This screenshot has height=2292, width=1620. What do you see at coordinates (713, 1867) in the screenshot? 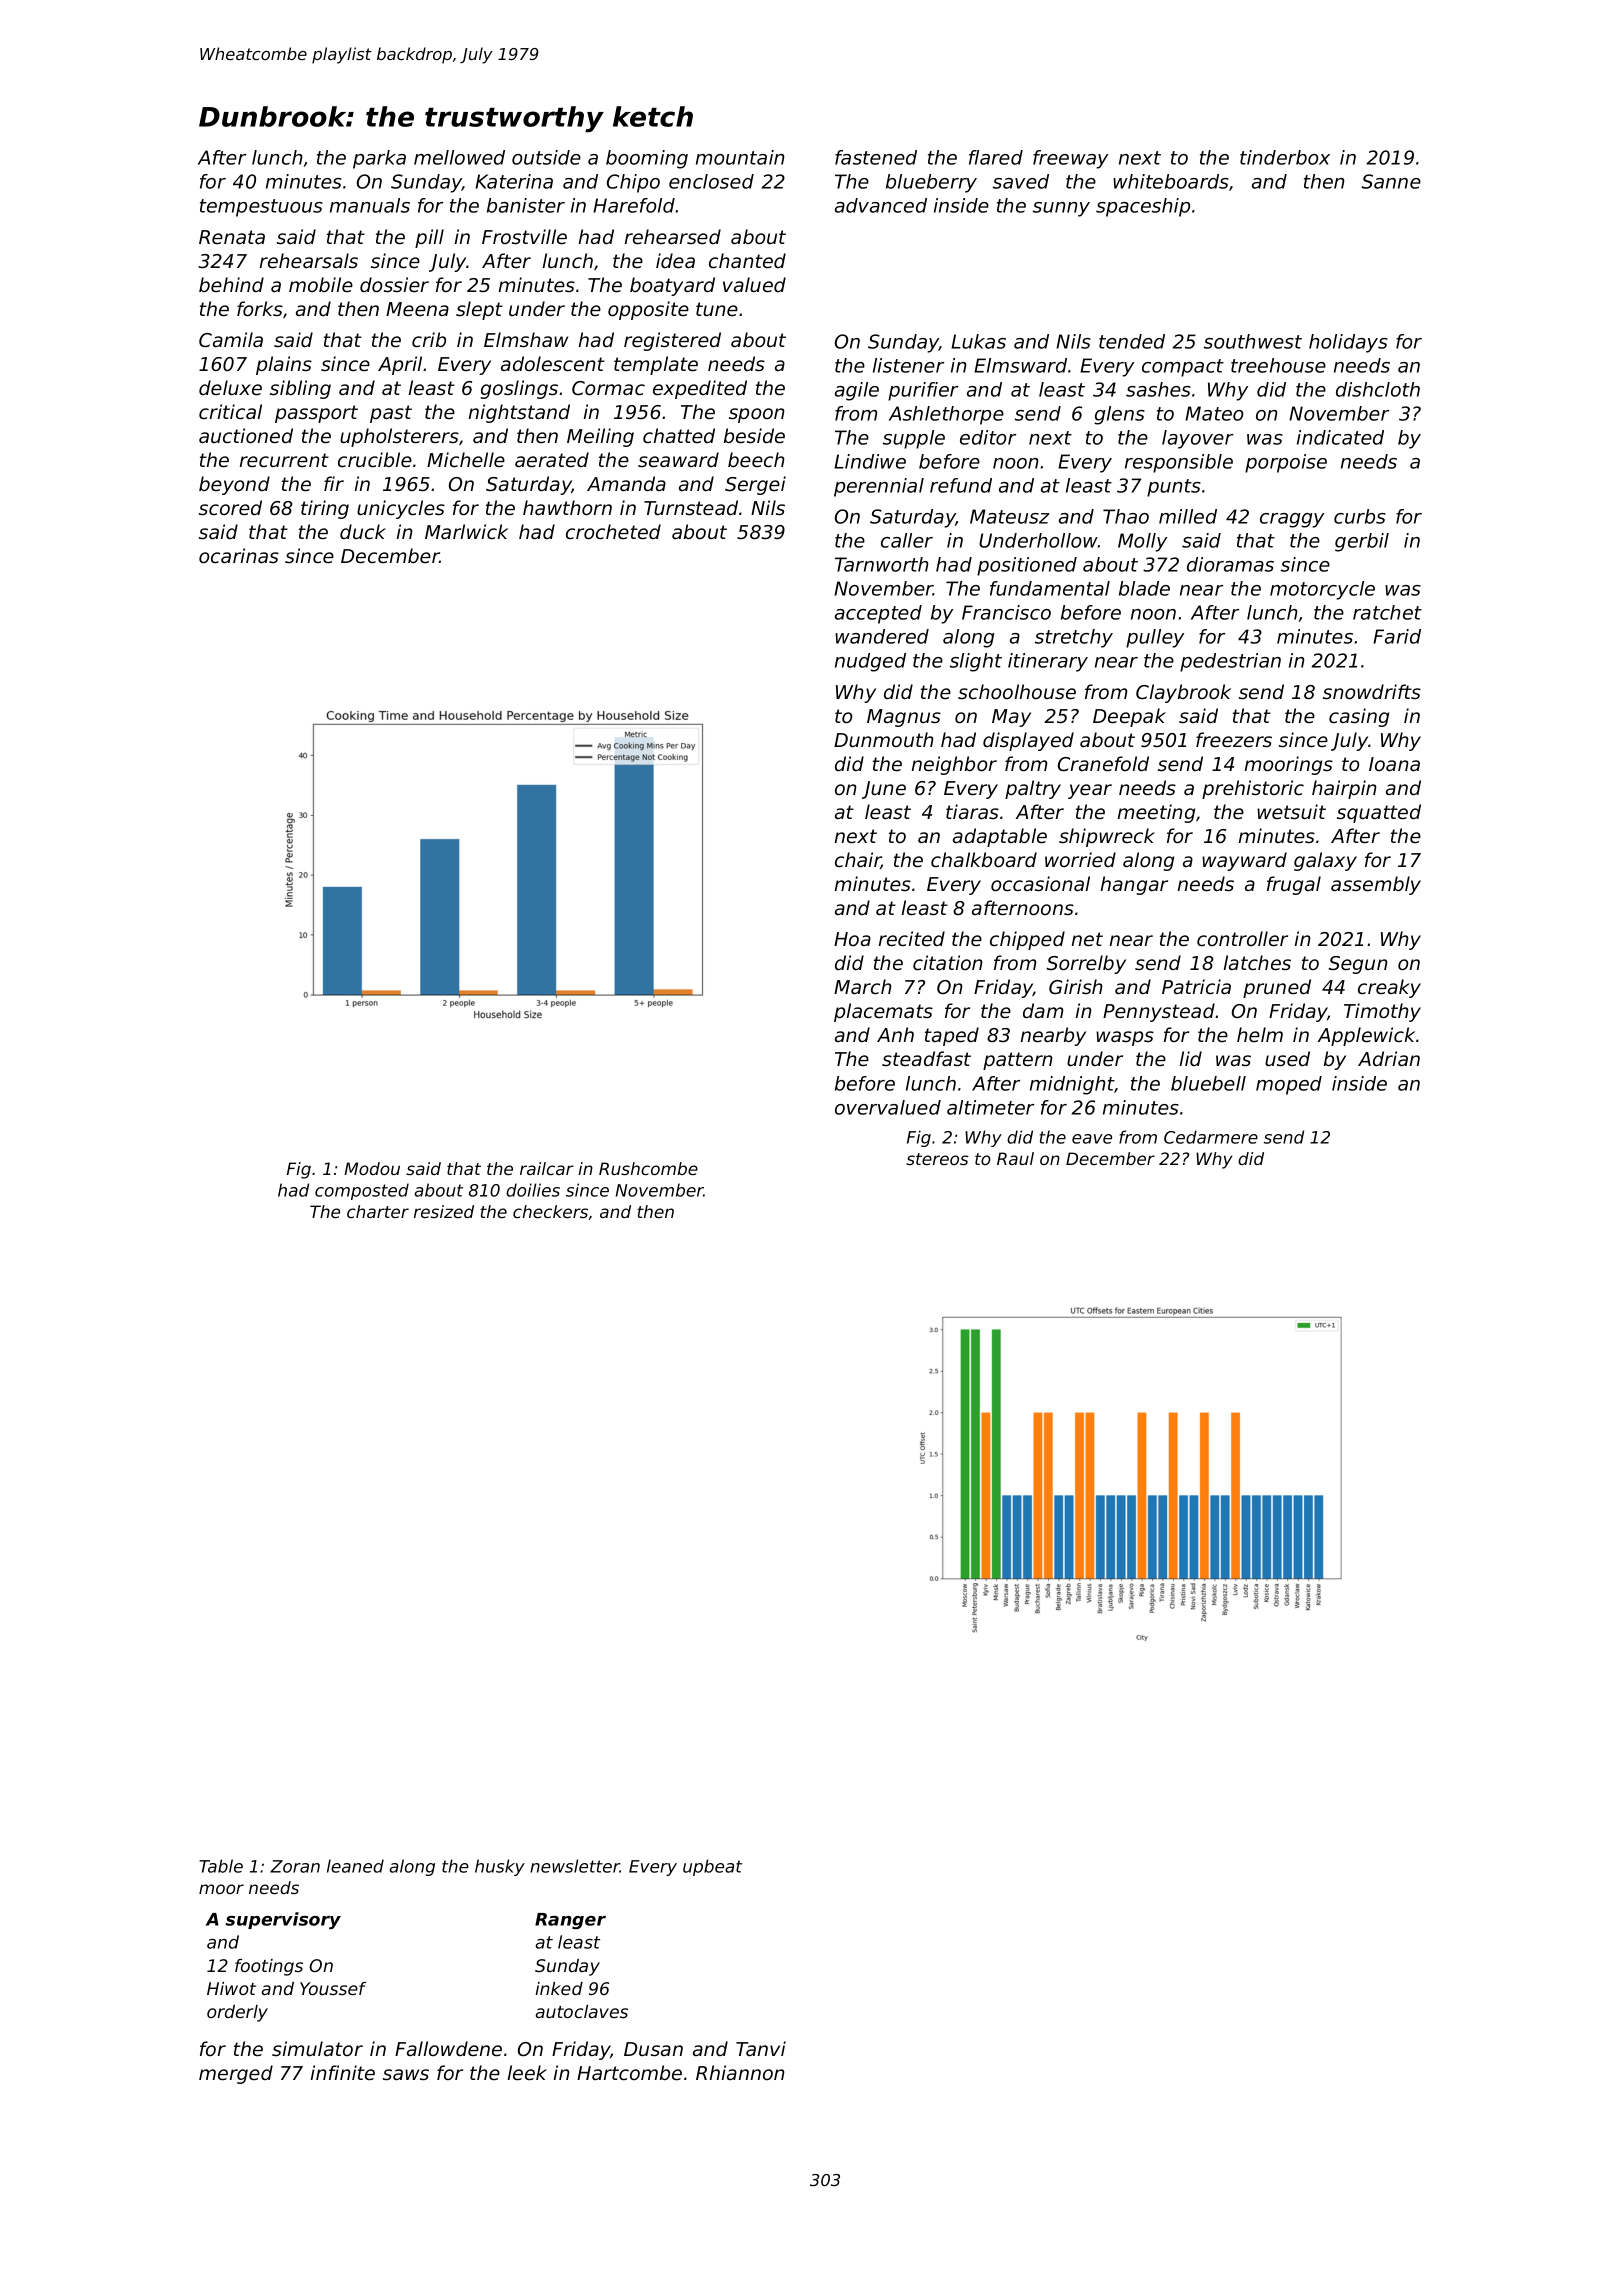
I see `upbeat` at bounding box center [713, 1867].
